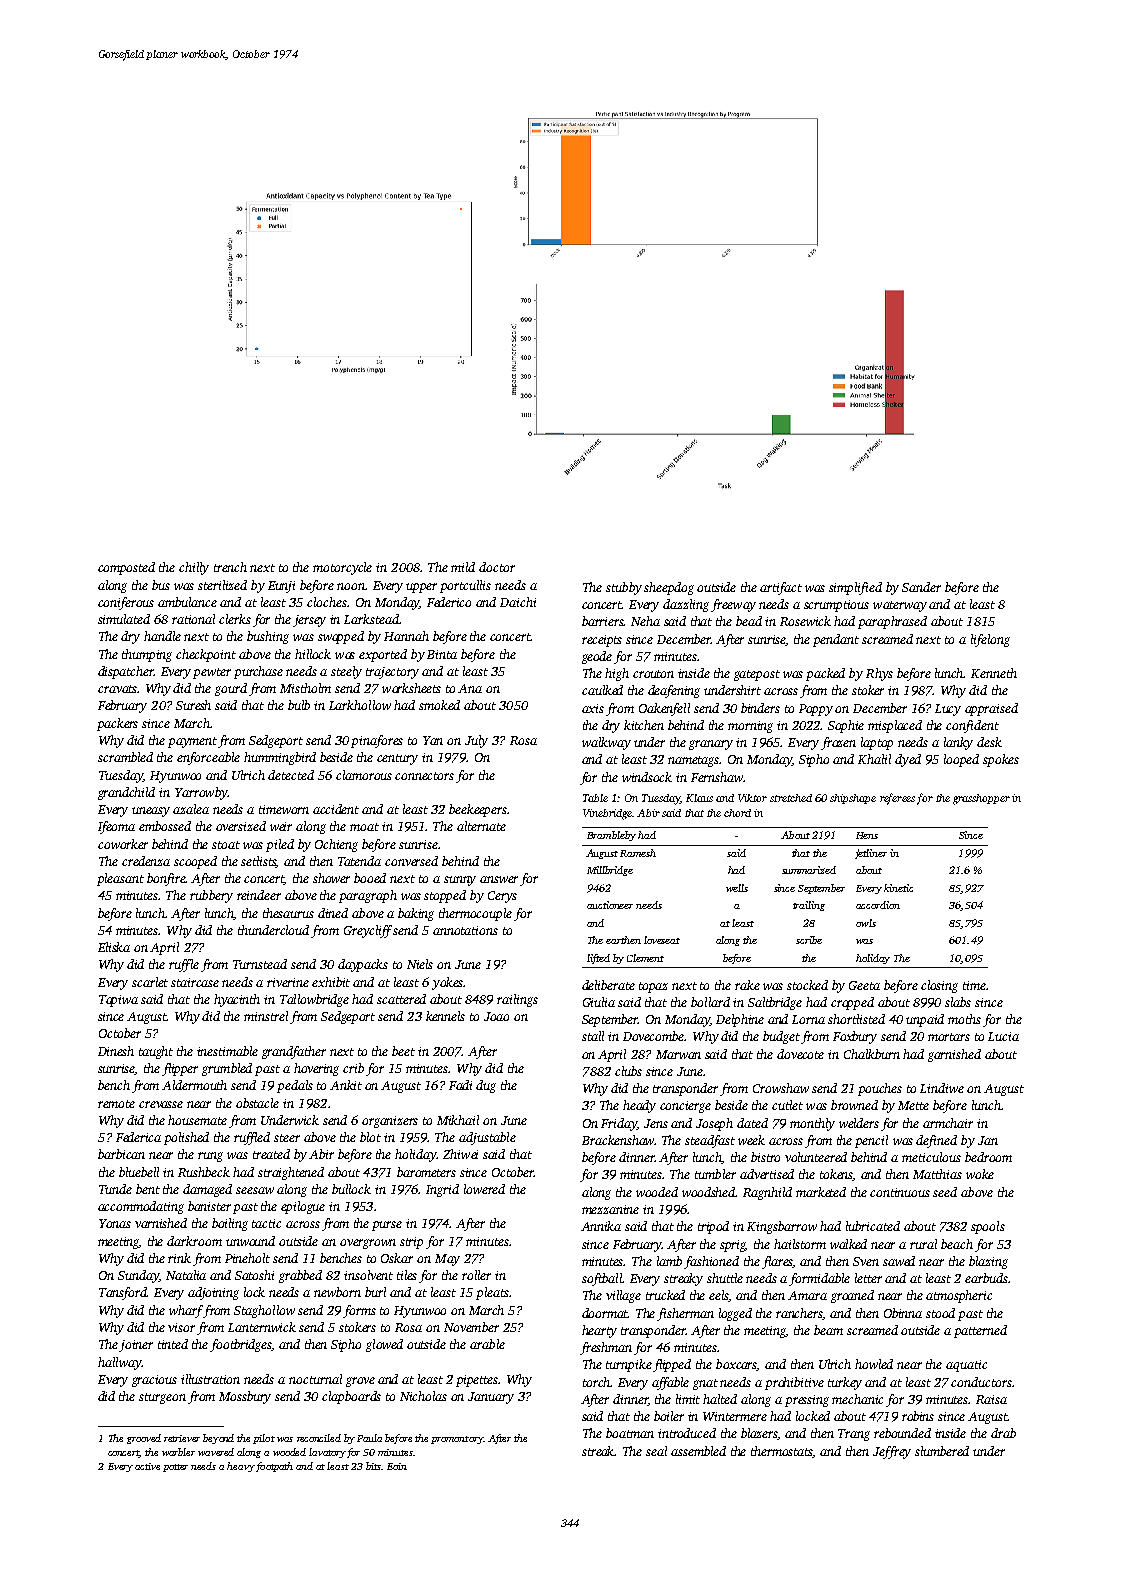 The image size is (1121, 1585). I want to click on Sander, so click(921, 587).
